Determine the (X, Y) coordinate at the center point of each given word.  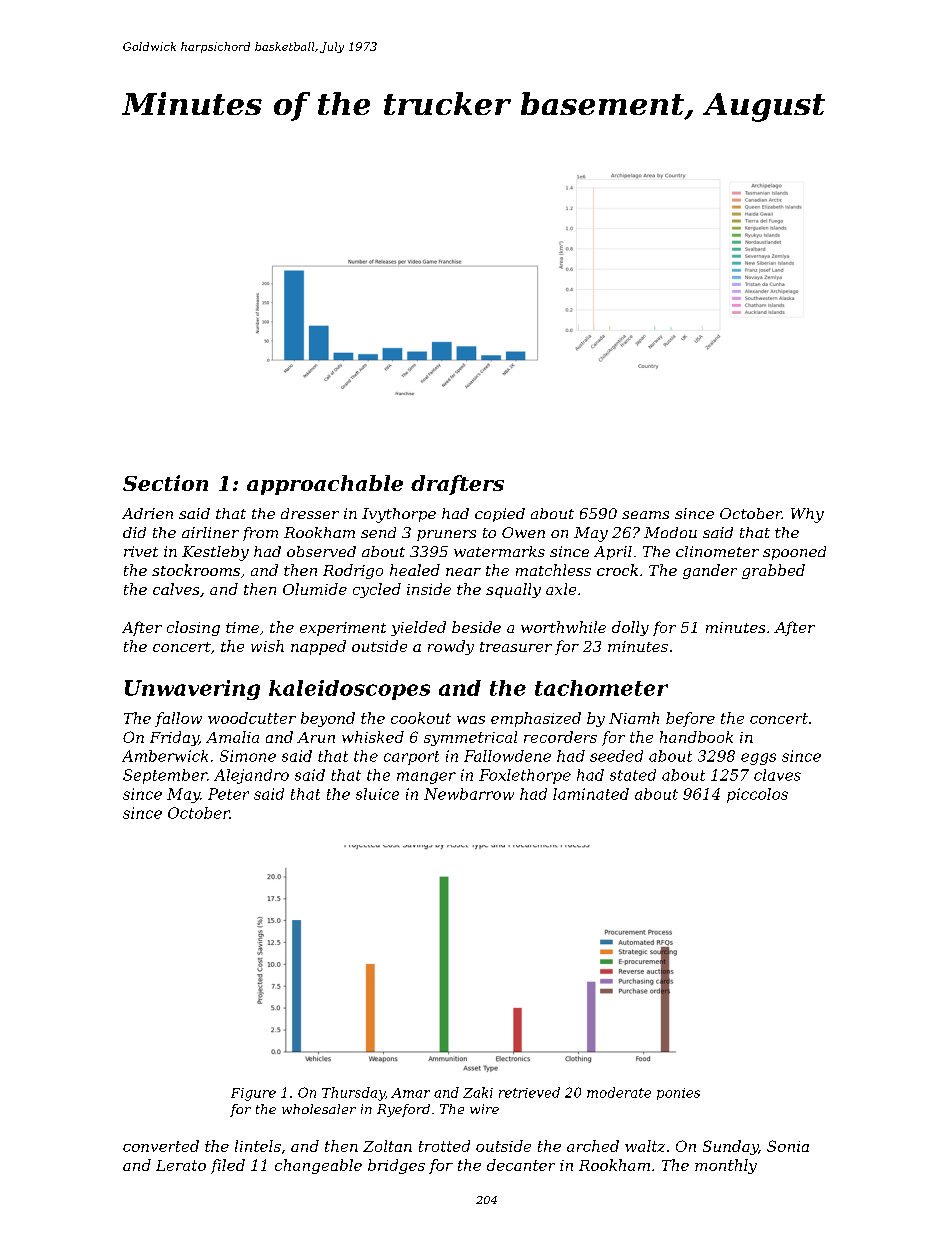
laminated (591, 794)
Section (165, 483)
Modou (670, 532)
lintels (258, 1146)
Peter (228, 794)
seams (645, 515)
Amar (410, 1093)
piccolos (757, 795)
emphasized (536, 719)
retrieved (529, 1092)
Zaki (478, 1092)
